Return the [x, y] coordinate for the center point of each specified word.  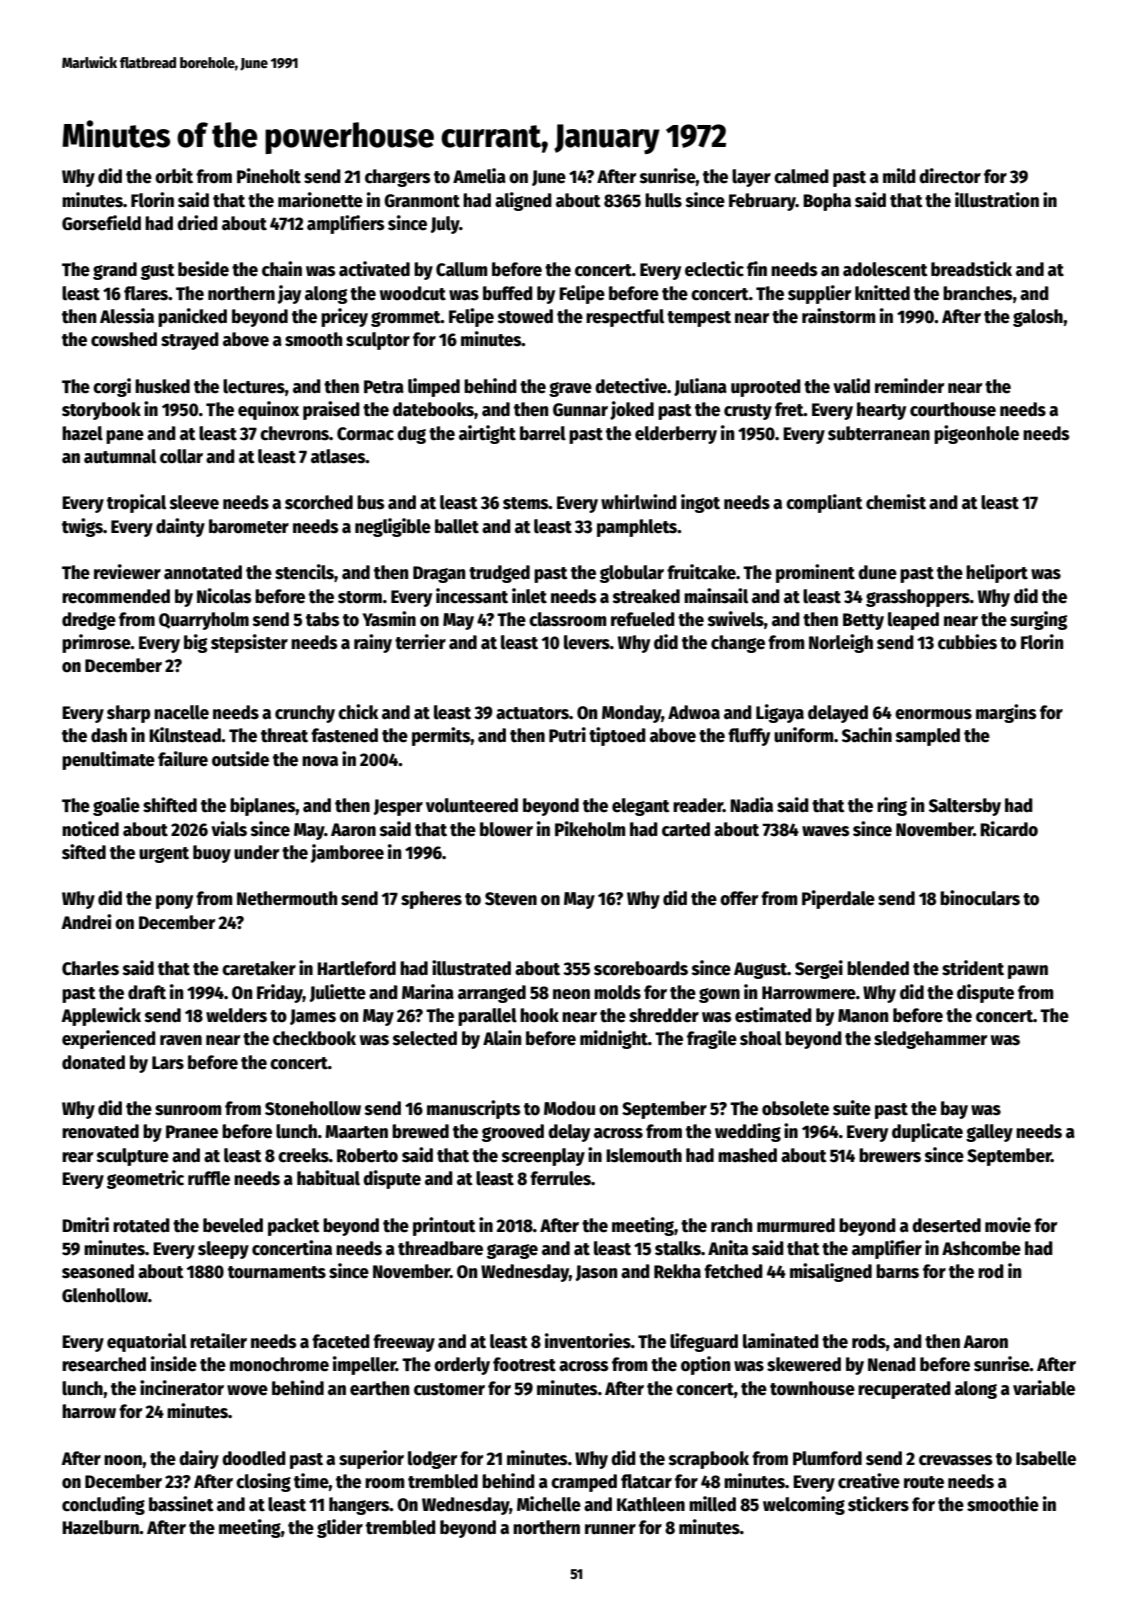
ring [892, 806]
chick [358, 712]
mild [899, 176]
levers [587, 642]
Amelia [479, 176]
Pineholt [269, 176]
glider [340, 1528]
